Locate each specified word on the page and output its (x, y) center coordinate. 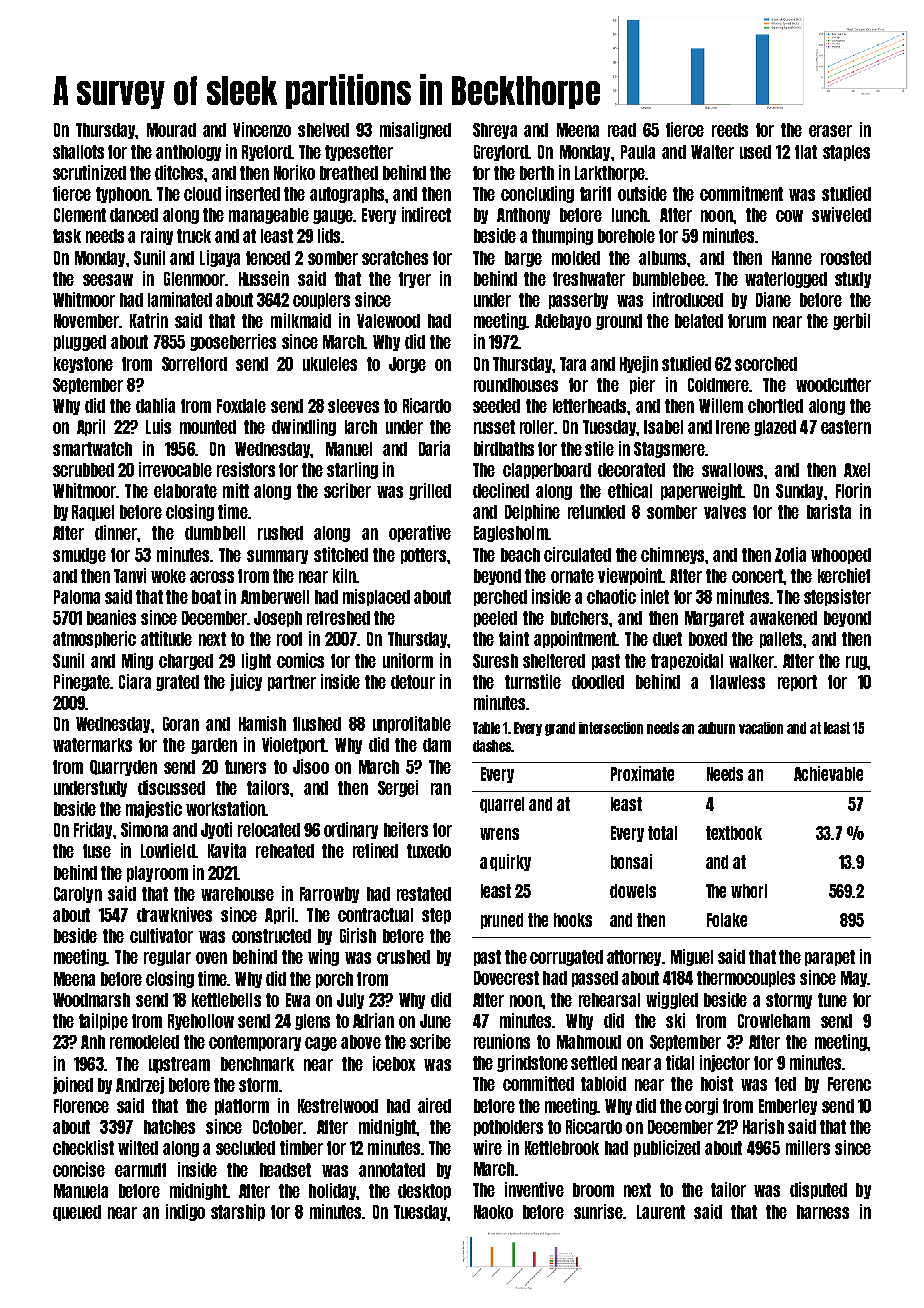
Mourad (171, 130)
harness (823, 1212)
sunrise (598, 1211)
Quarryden (123, 768)
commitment (741, 193)
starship (238, 1212)
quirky (510, 862)
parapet (830, 958)
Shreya (495, 131)
